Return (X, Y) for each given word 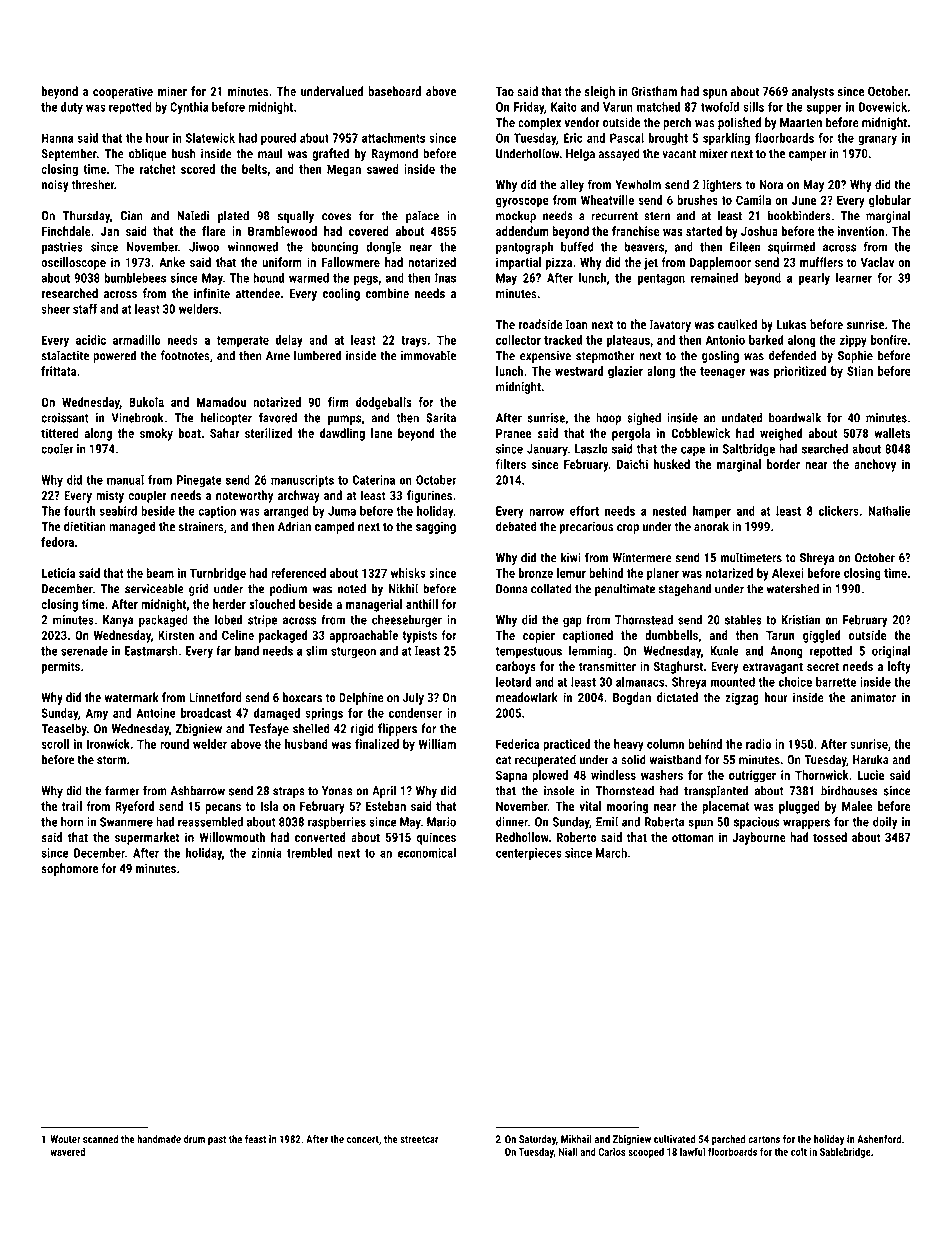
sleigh (599, 92)
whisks (408, 573)
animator (873, 697)
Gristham (654, 91)
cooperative (123, 92)
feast (255, 1139)
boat (190, 433)
